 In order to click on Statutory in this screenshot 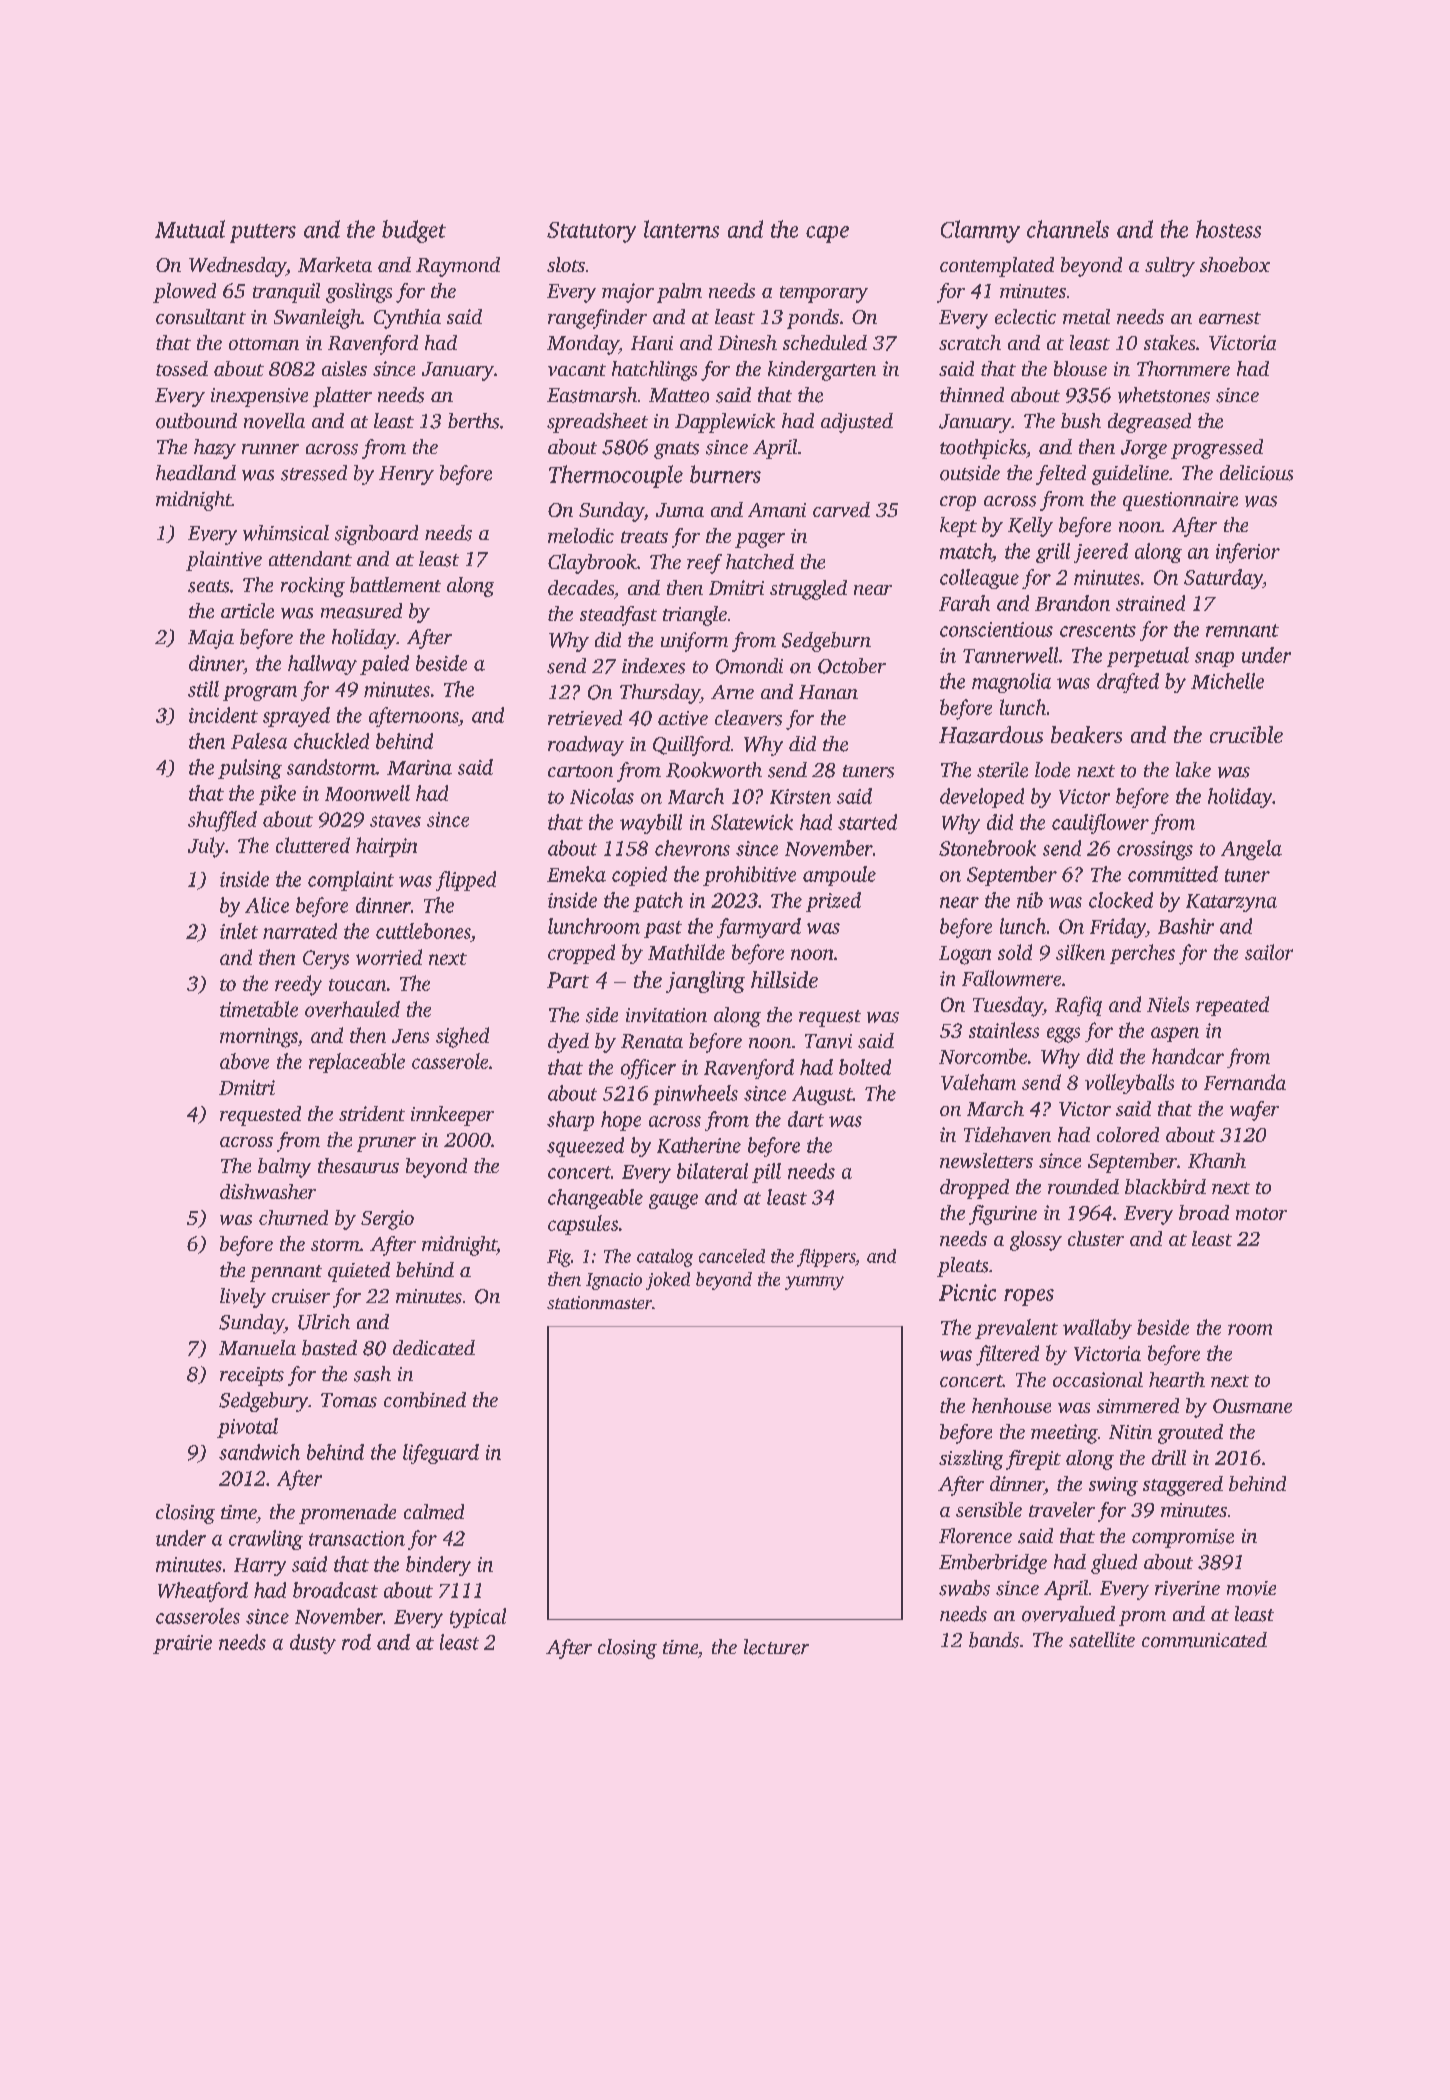, I will do `click(591, 232)`.
